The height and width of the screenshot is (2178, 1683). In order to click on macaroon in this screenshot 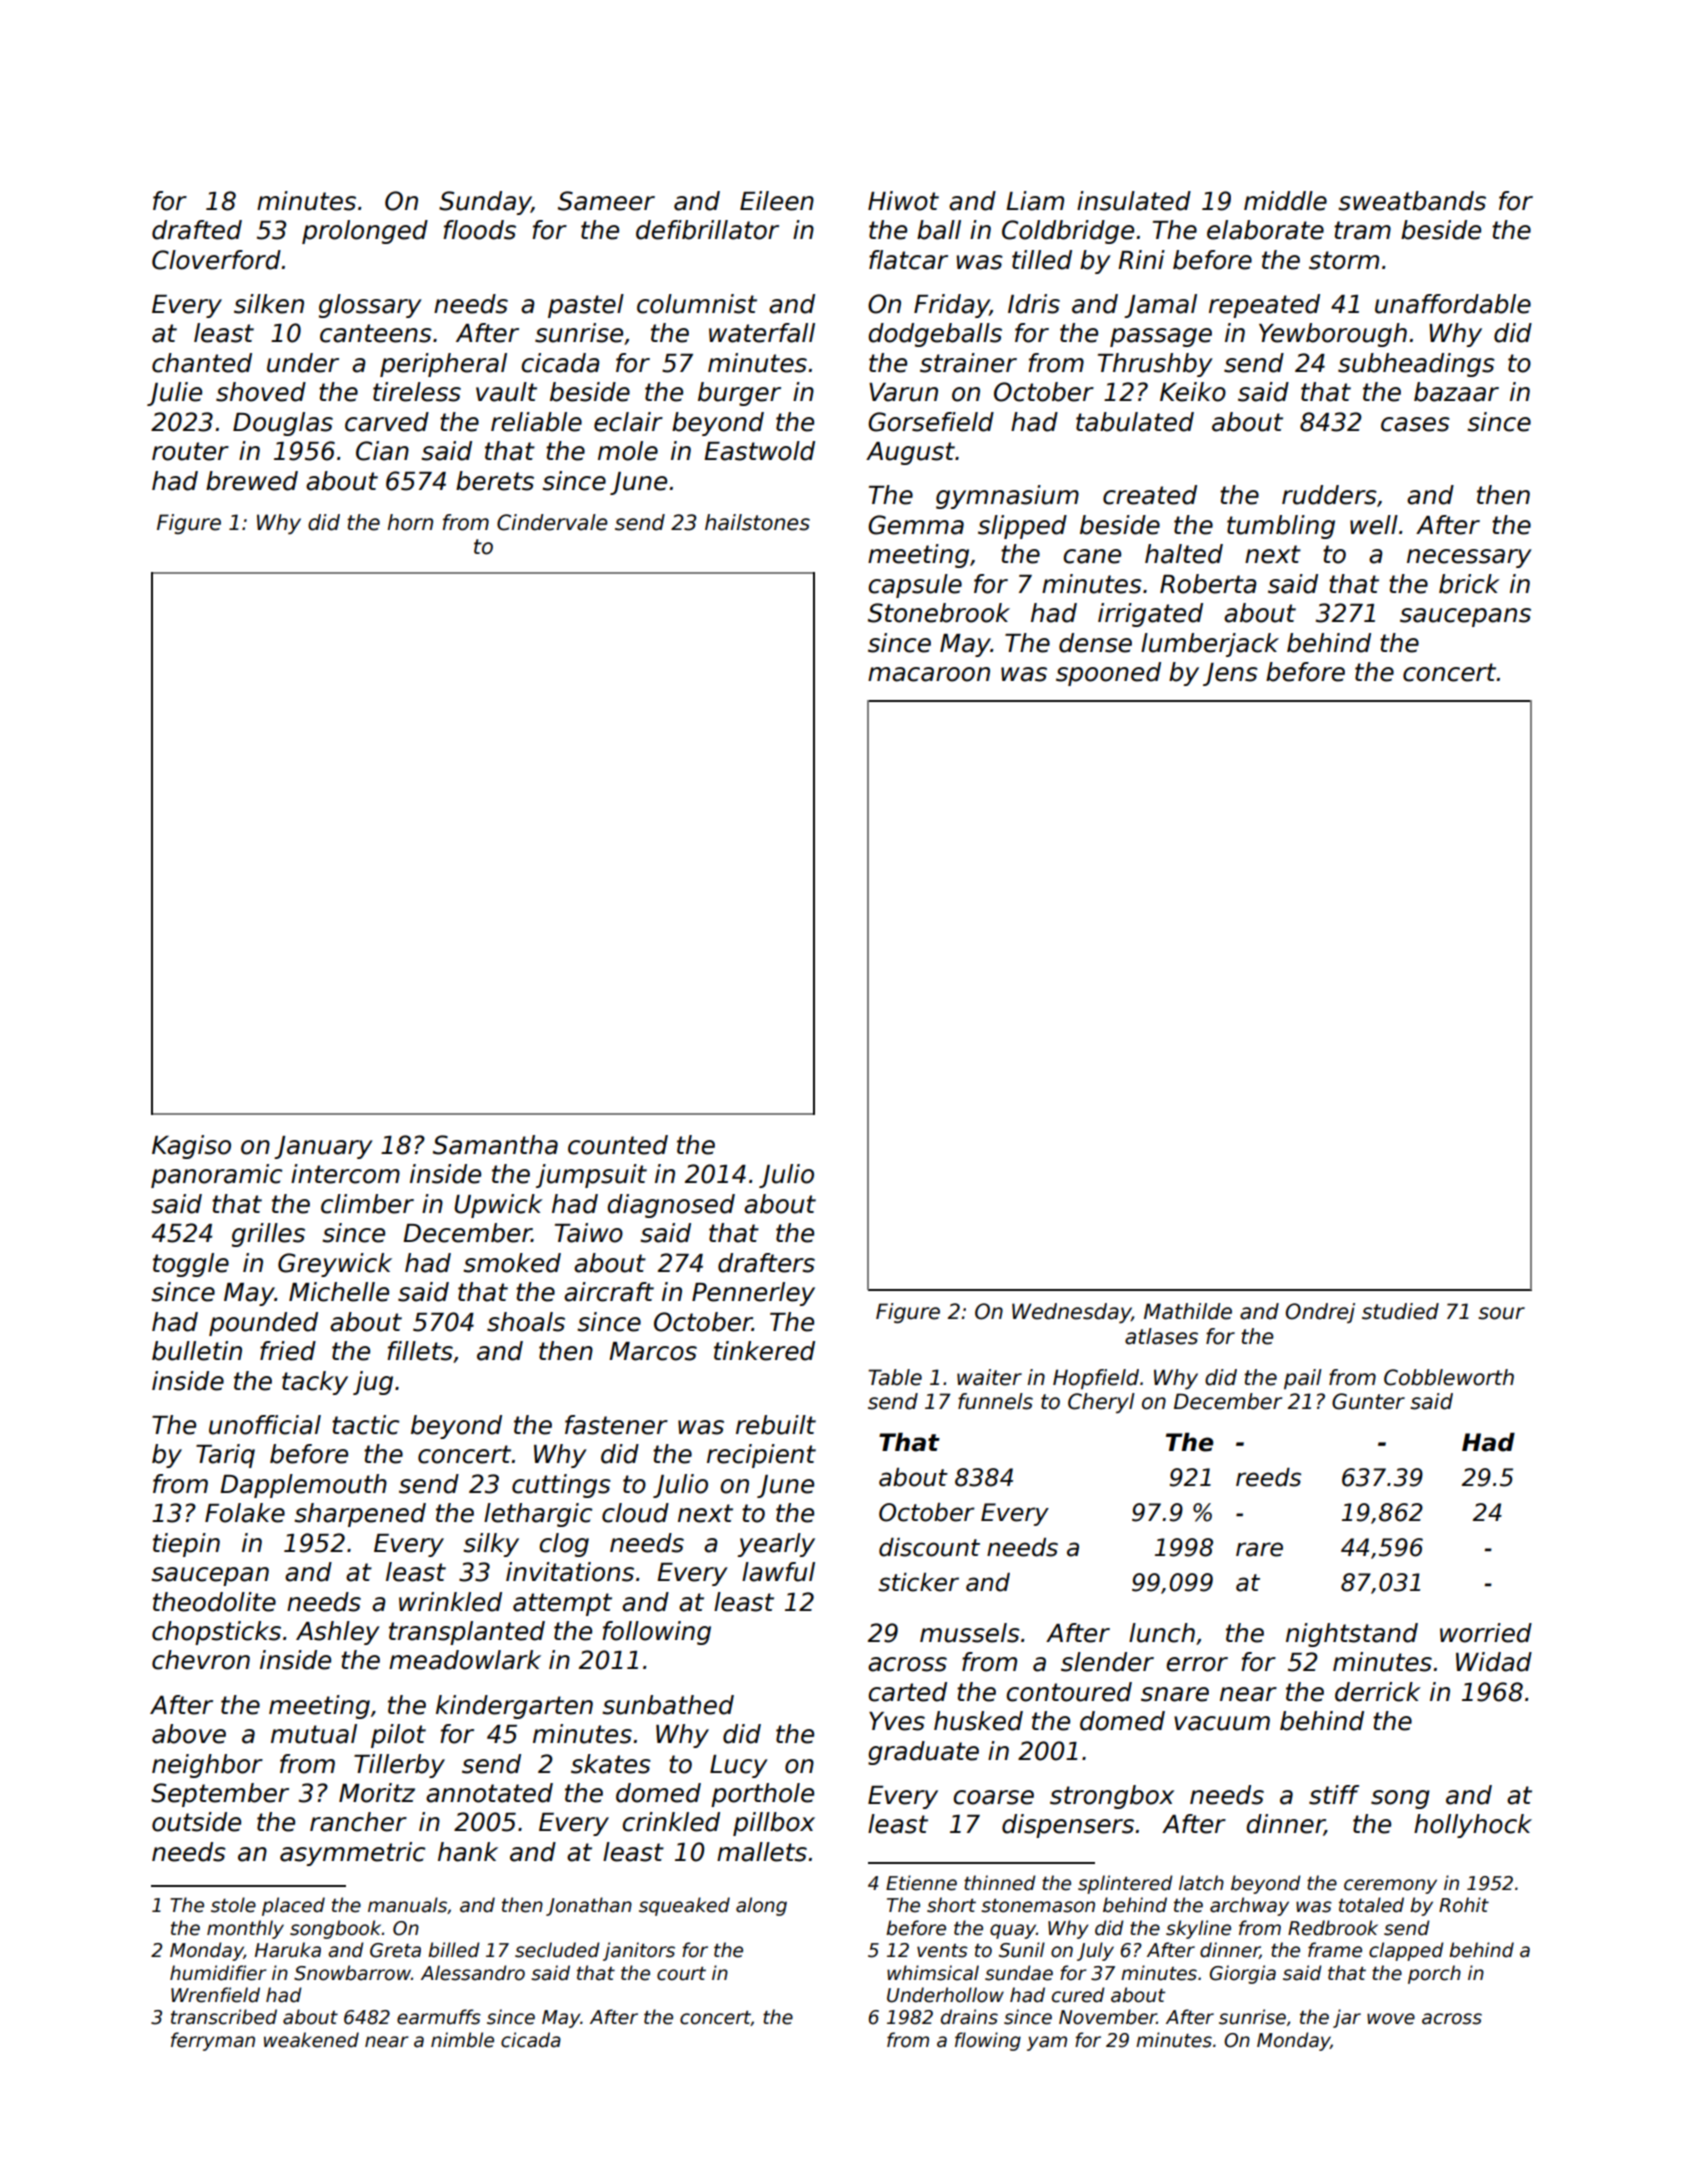, I will do `click(929, 674)`.
